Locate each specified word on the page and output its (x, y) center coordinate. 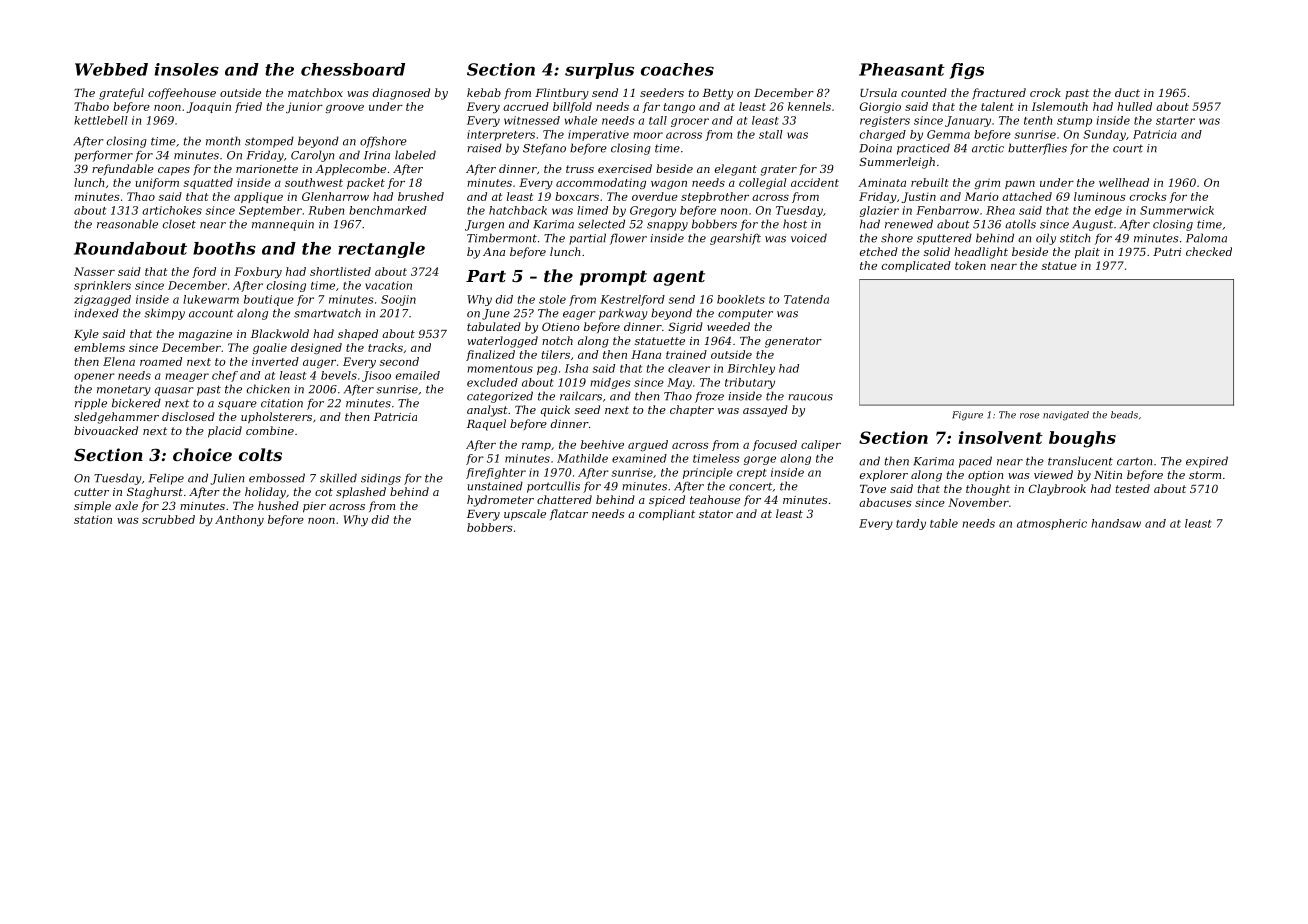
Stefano (544, 149)
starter (1175, 121)
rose (1030, 416)
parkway (623, 314)
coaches (677, 69)
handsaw (1116, 523)
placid (225, 432)
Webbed (111, 69)
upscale (525, 515)
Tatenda (806, 299)
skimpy (164, 314)
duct (1127, 92)
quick (555, 411)
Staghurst (155, 493)
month (223, 141)
